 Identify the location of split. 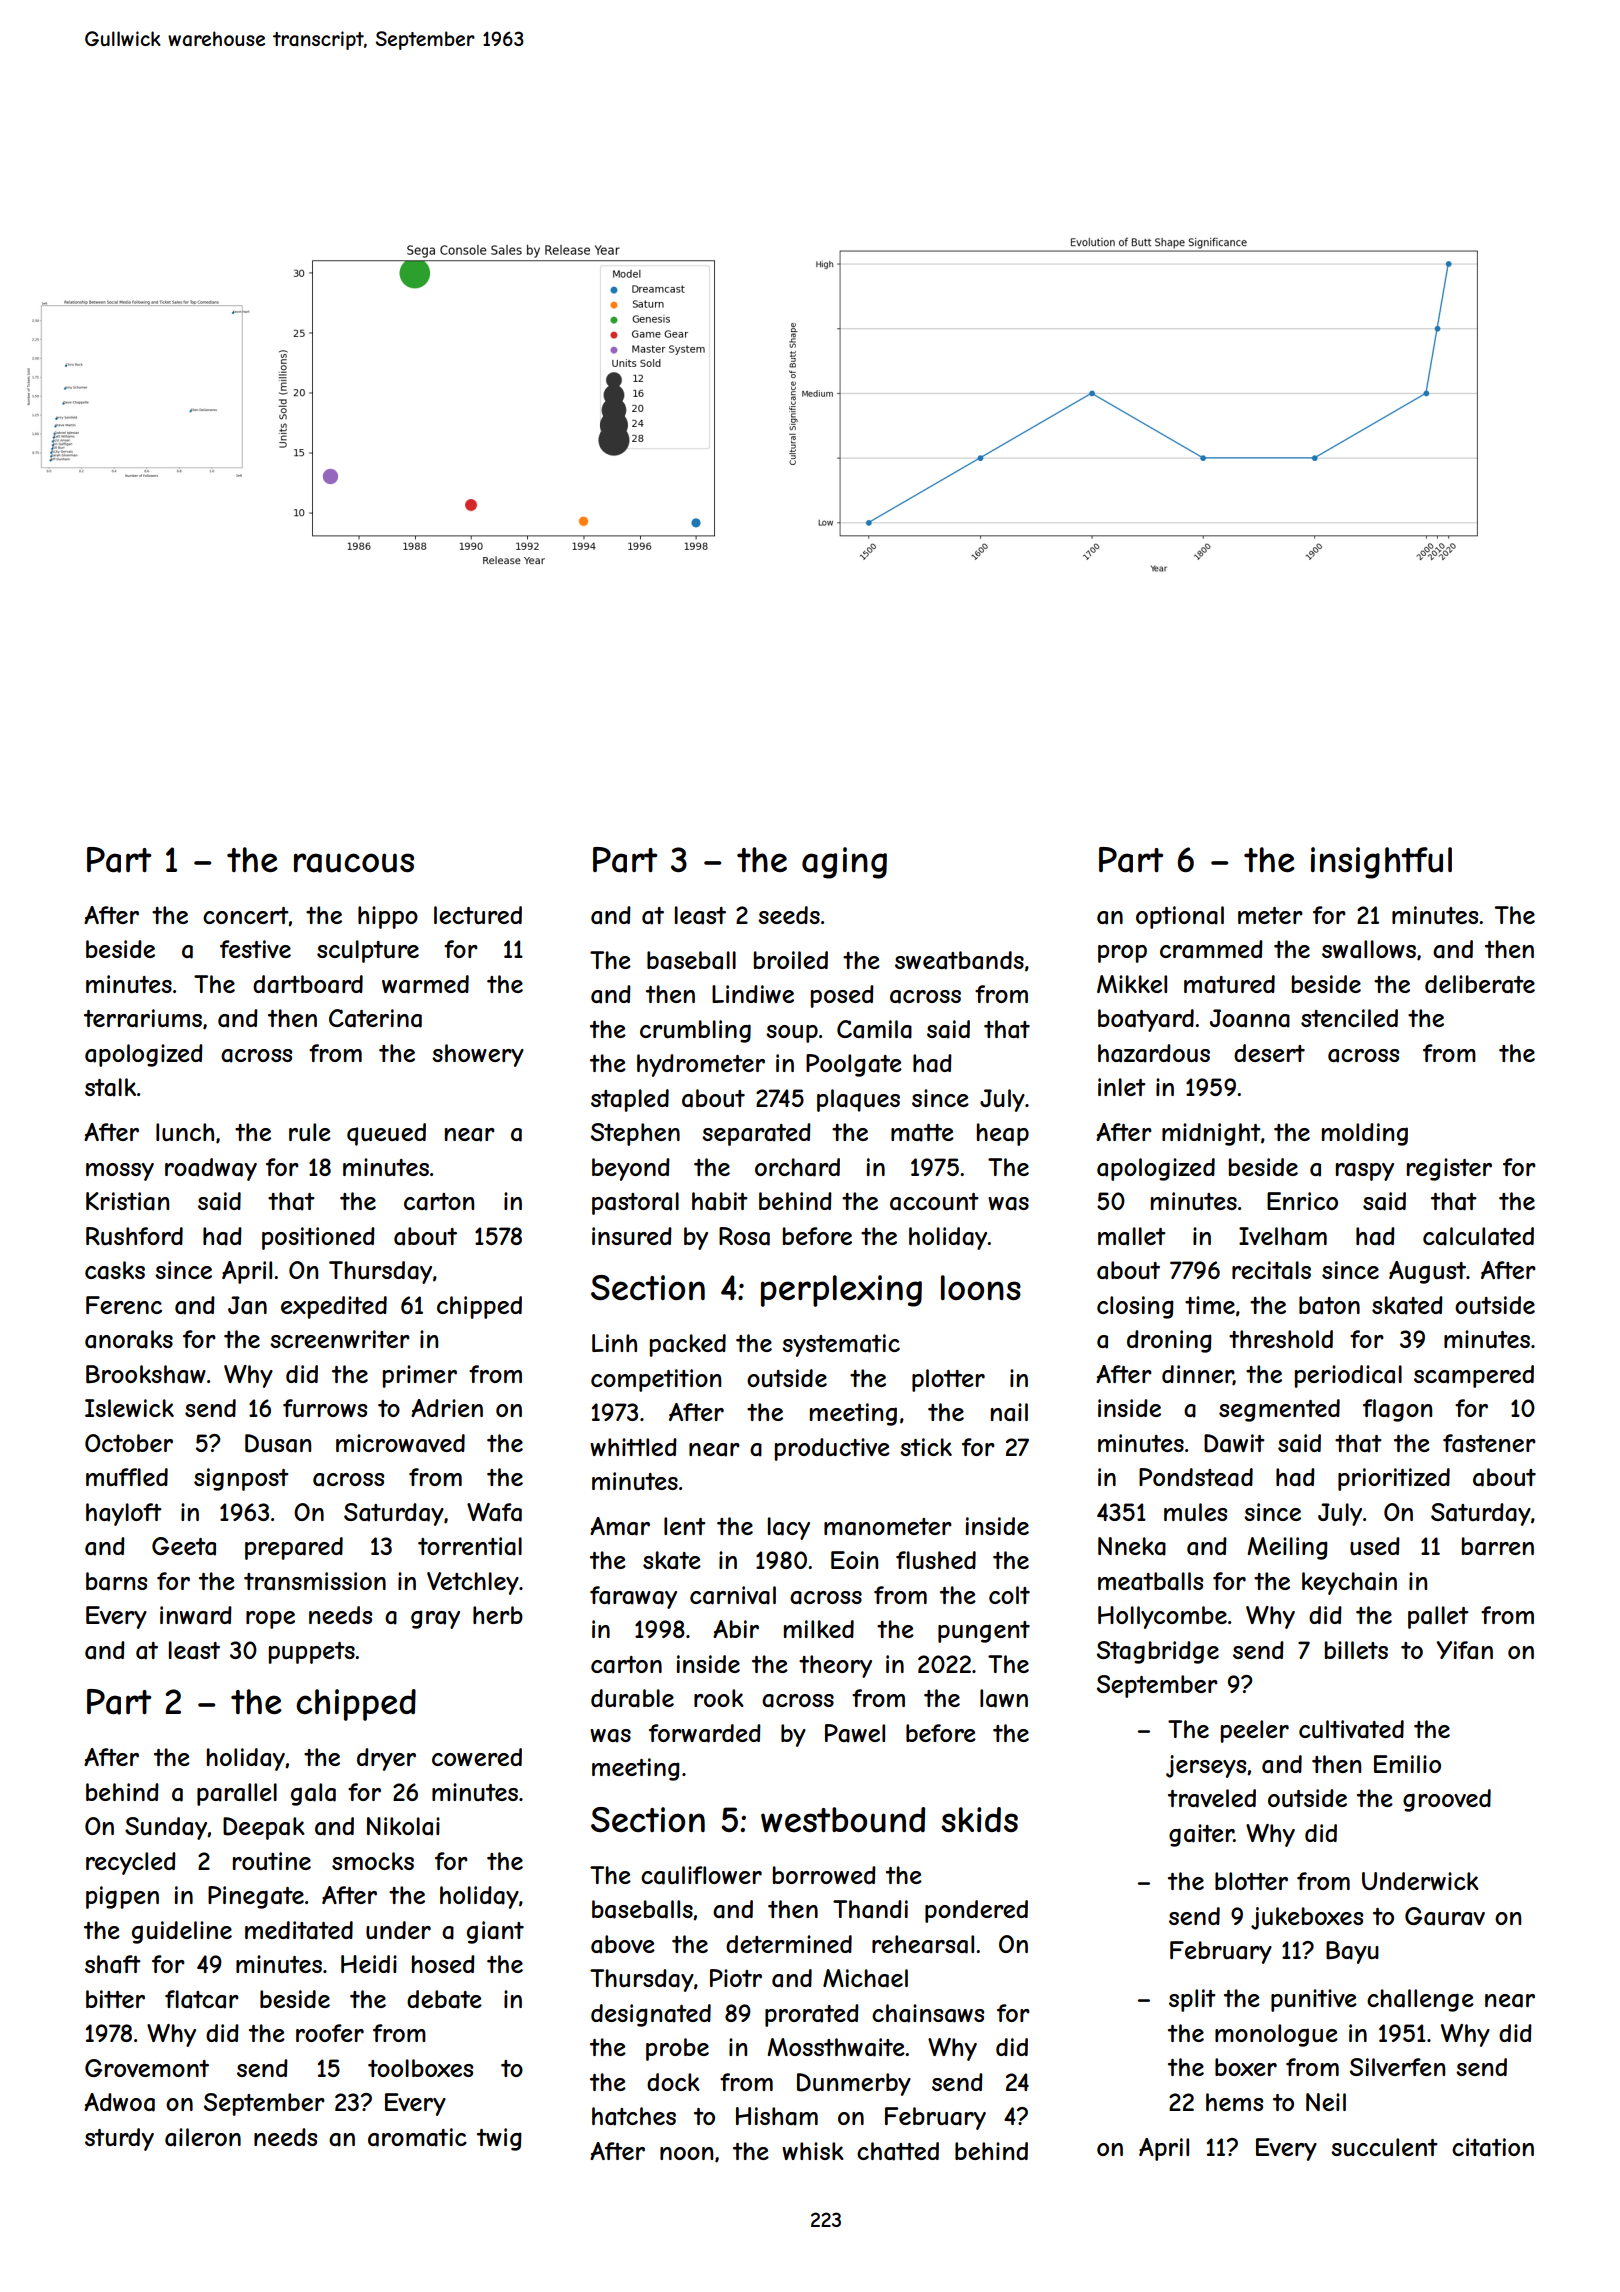
(1192, 2000).
